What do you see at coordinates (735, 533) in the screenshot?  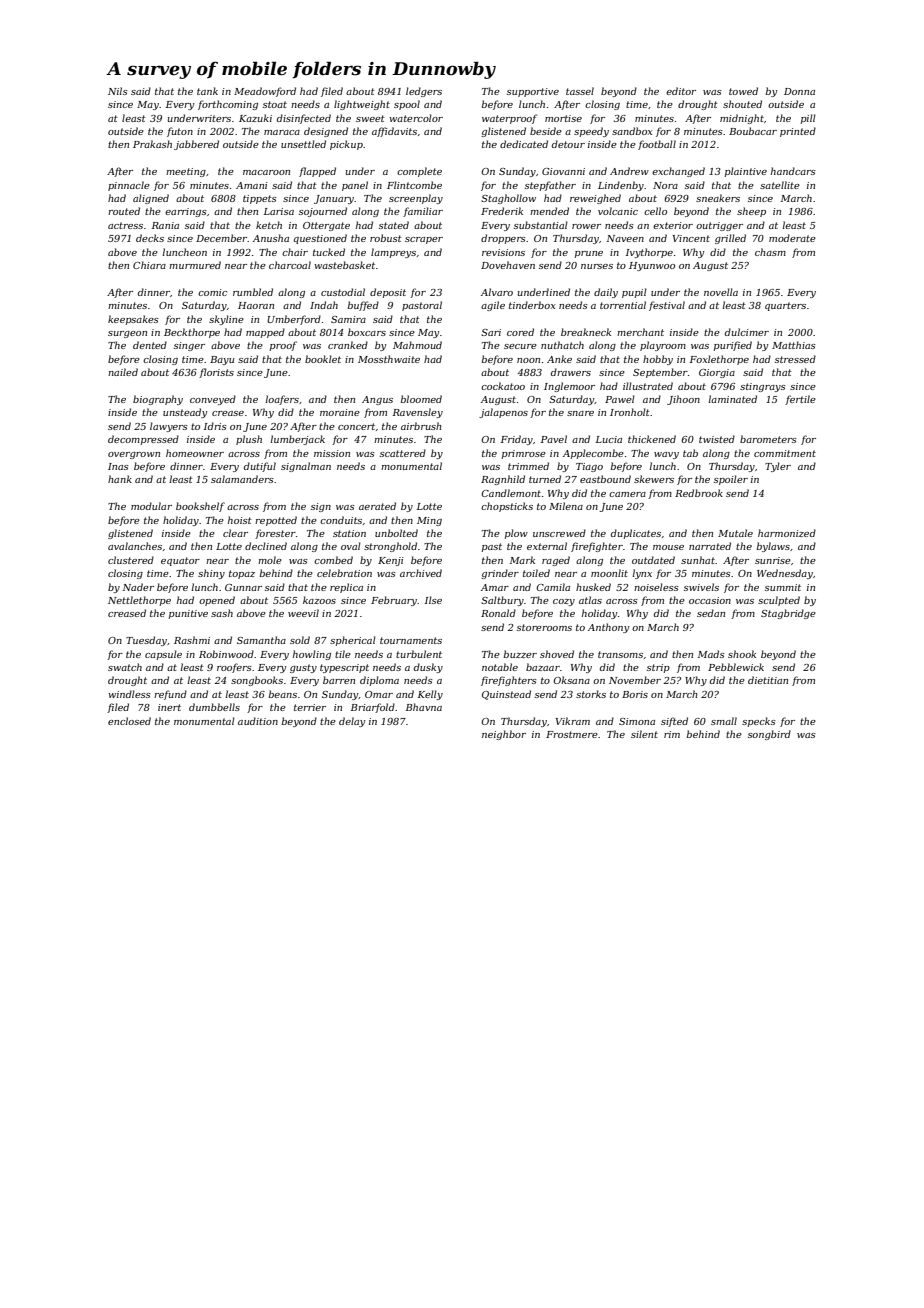 I see `Mutale` at bounding box center [735, 533].
